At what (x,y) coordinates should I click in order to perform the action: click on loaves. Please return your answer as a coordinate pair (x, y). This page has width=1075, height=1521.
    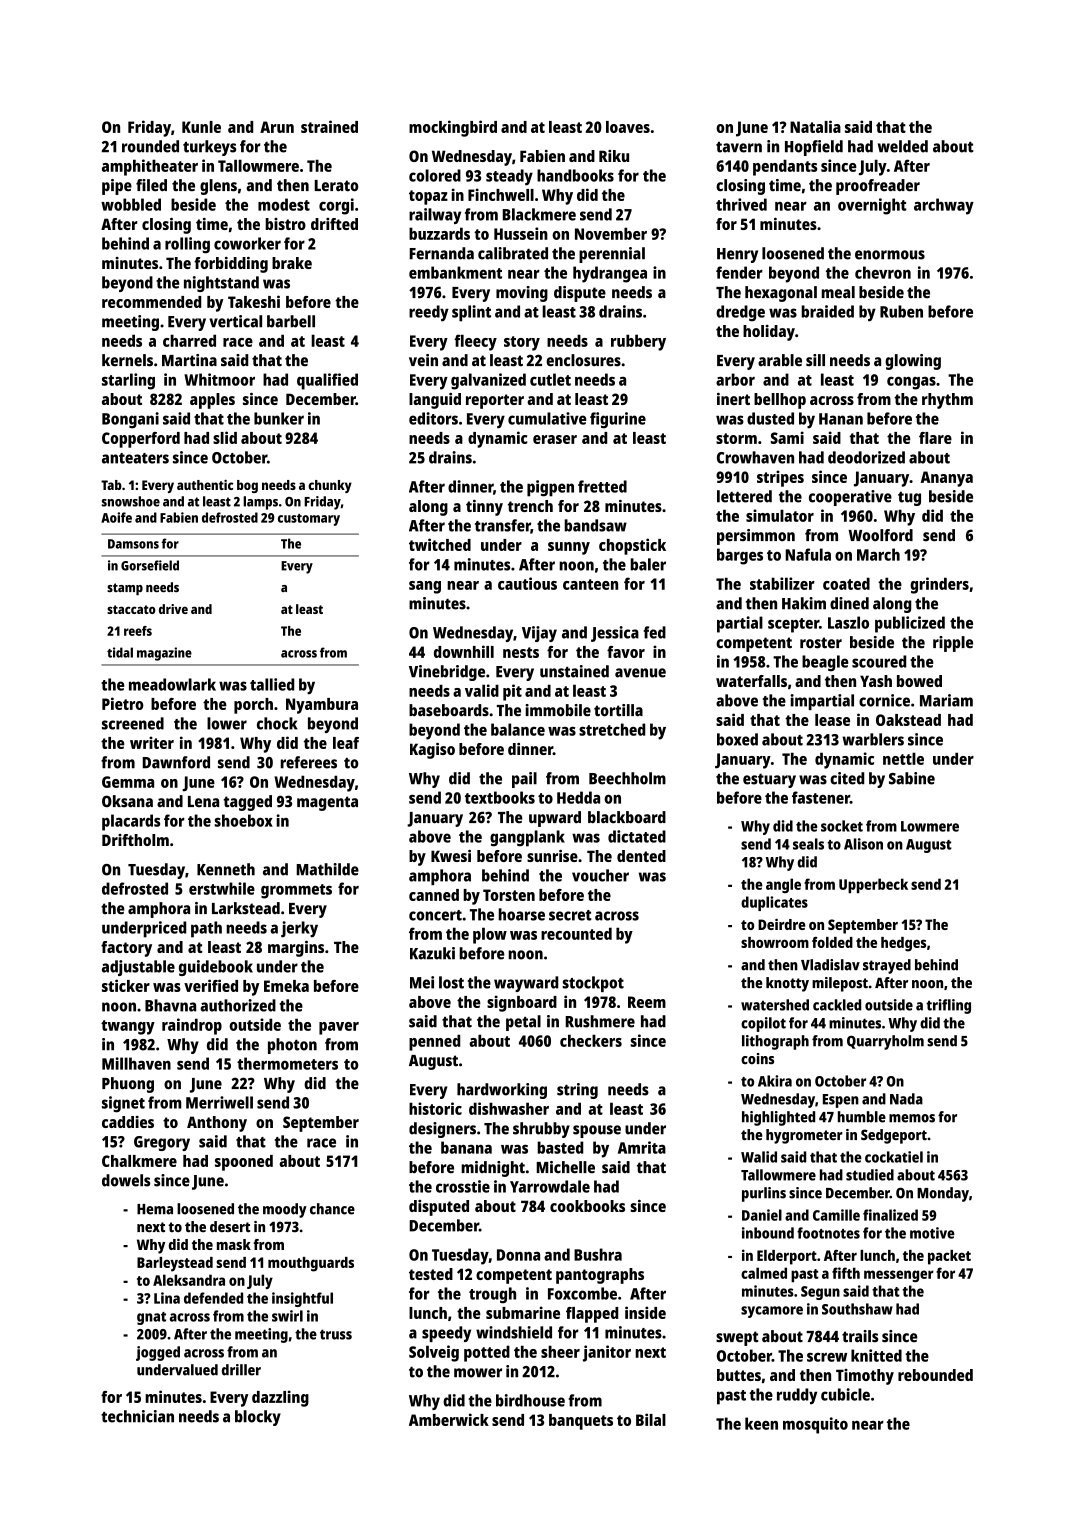
    Looking at the image, I should click on (628, 127).
